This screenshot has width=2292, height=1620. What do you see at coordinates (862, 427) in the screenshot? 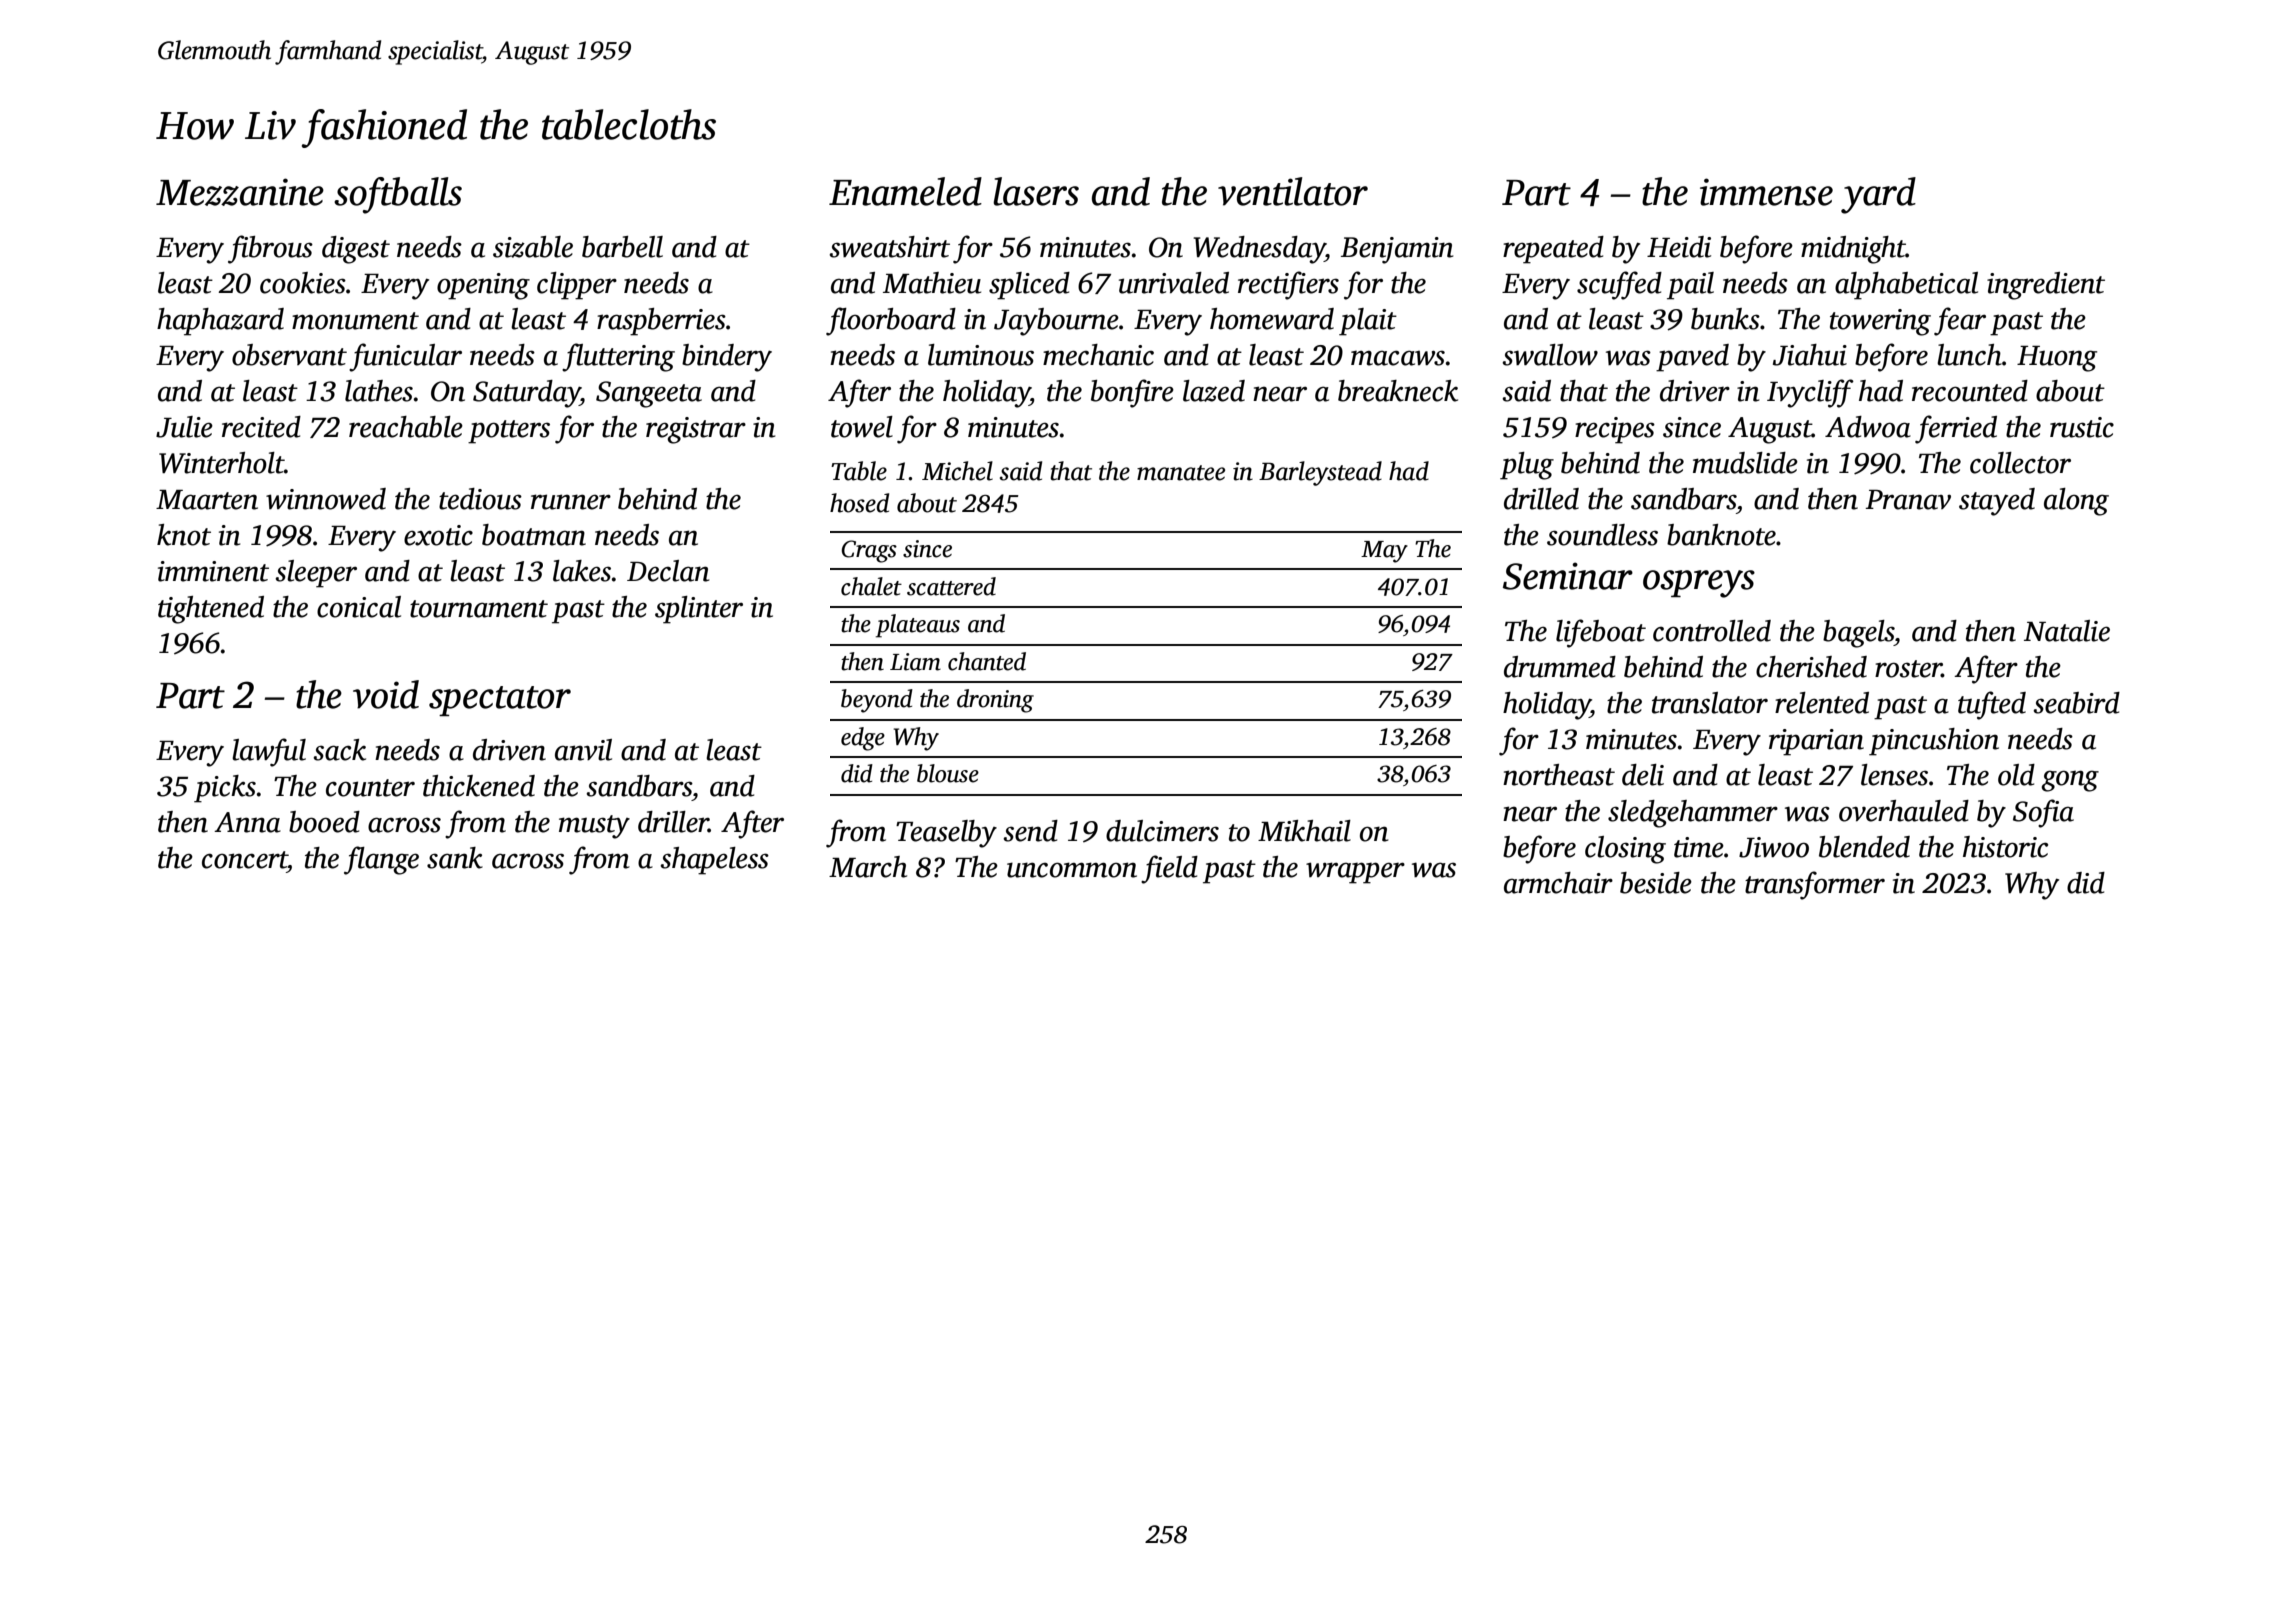
I see `towel` at bounding box center [862, 427].
